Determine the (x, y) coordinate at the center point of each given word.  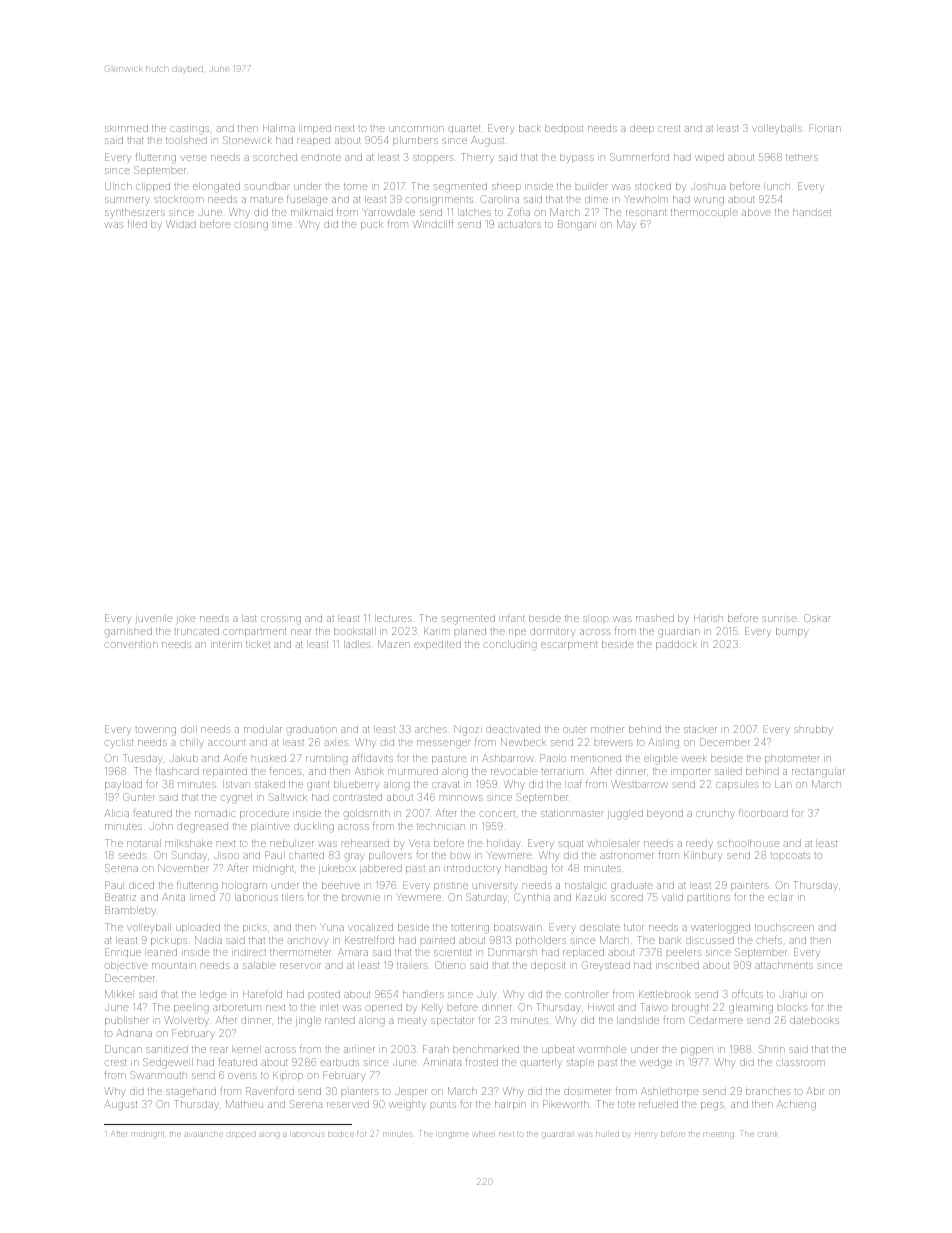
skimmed (126, 128)
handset (812, 212)
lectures (393, 618)
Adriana (134, 1033)
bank (670, 940)
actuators (520, 224)
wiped (709, 158)
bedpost (564, 129)
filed (137, 224)
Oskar (817, 618)
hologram (244, 887)
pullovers (390, 856)
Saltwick (288, 797)
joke (186, 619)
